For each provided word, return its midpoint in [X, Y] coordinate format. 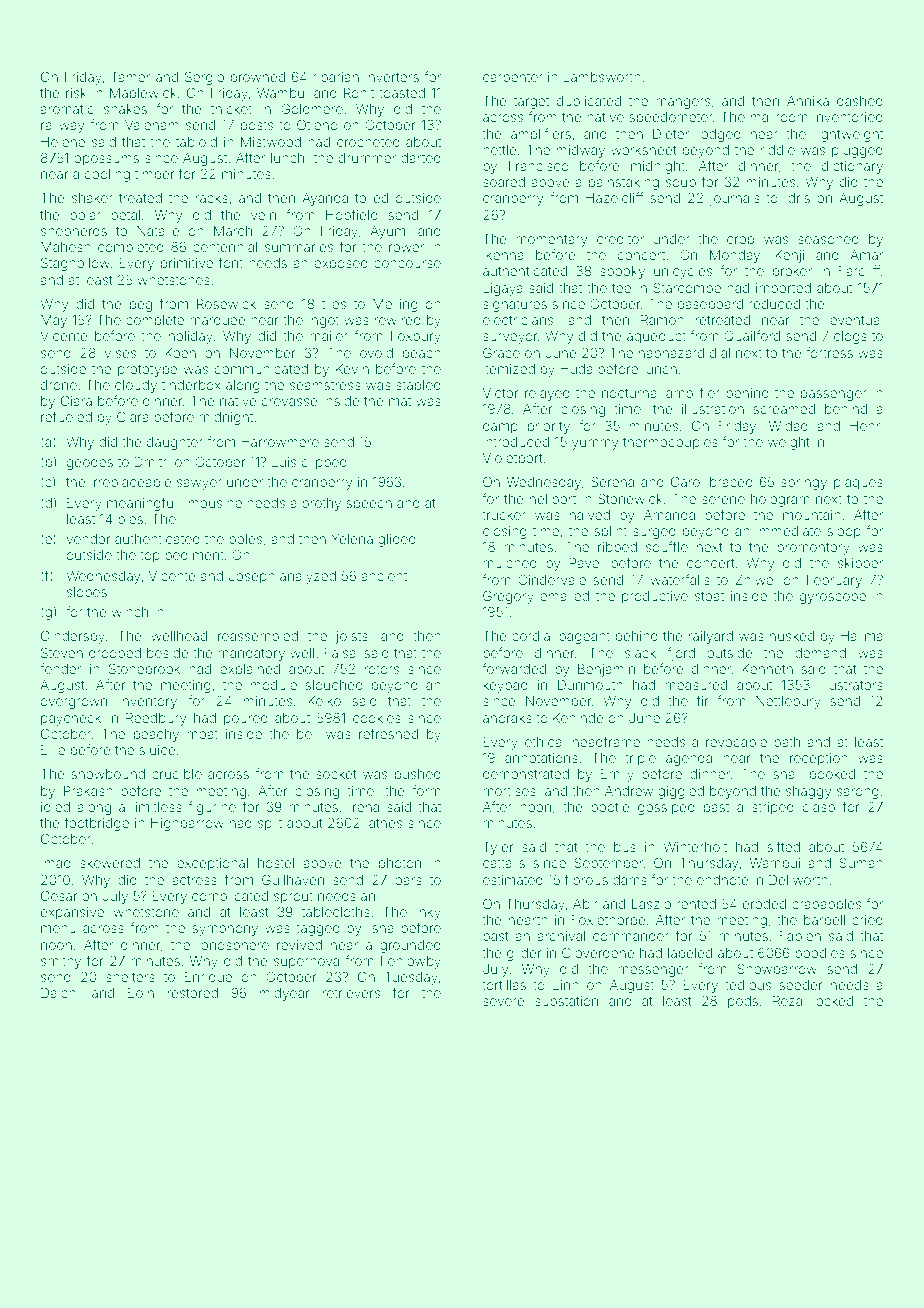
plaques [858, 483]
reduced [774, 304]
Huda [576, 369]
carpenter [513, 79]
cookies [377, 718]
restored [193, 993]
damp [500, 427]
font [231, 262]
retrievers [351, 993]
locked [833, 1001]
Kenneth [767, 669]
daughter [175, 443]
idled [55, 807]
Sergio [204, 78]
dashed [860, 101]
